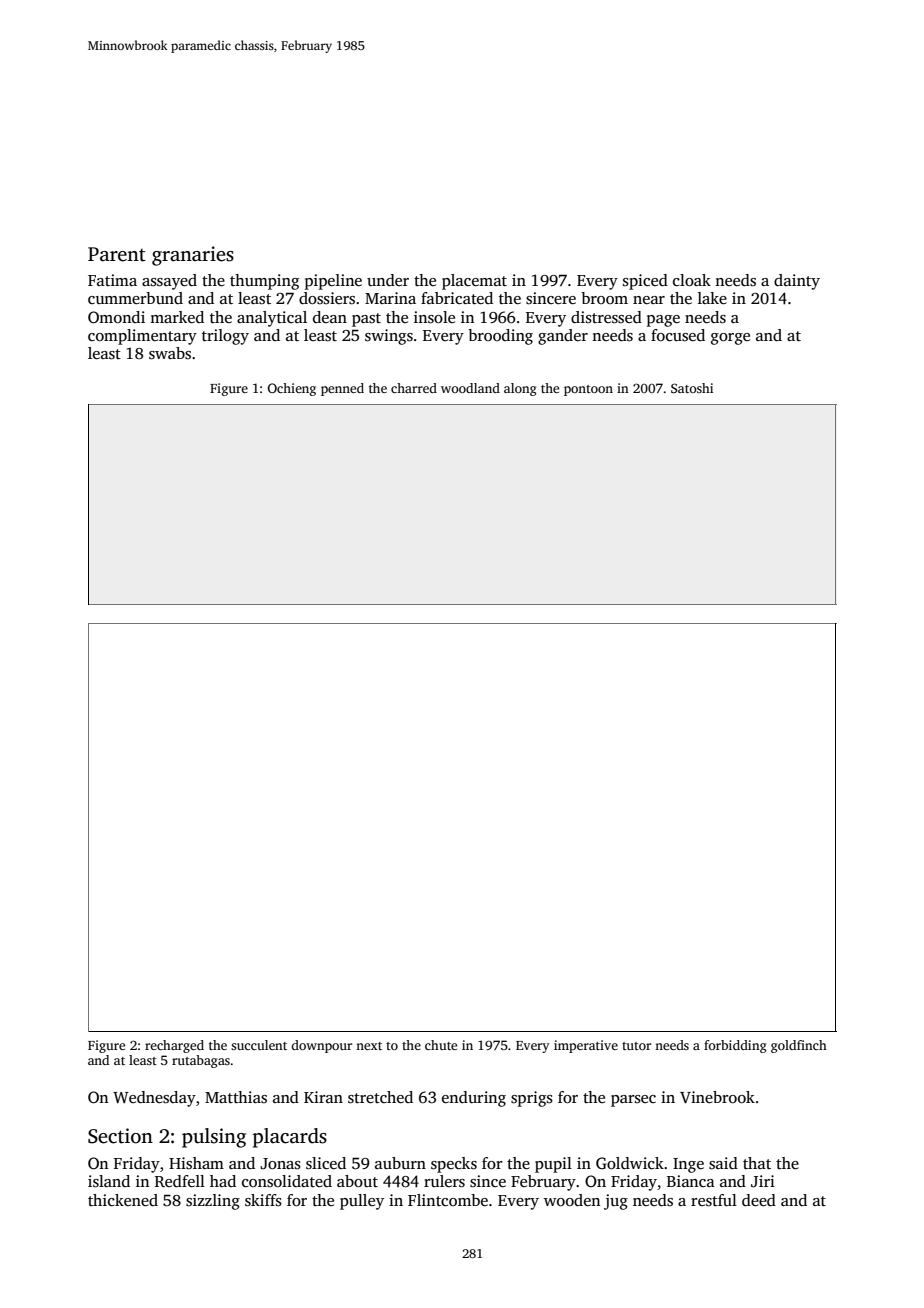 This screenshot has height=1308, width=924. What do you see at coordinates (692, 280) in the screenshot?
I see `cloak` at bounding box center [692, 280].
